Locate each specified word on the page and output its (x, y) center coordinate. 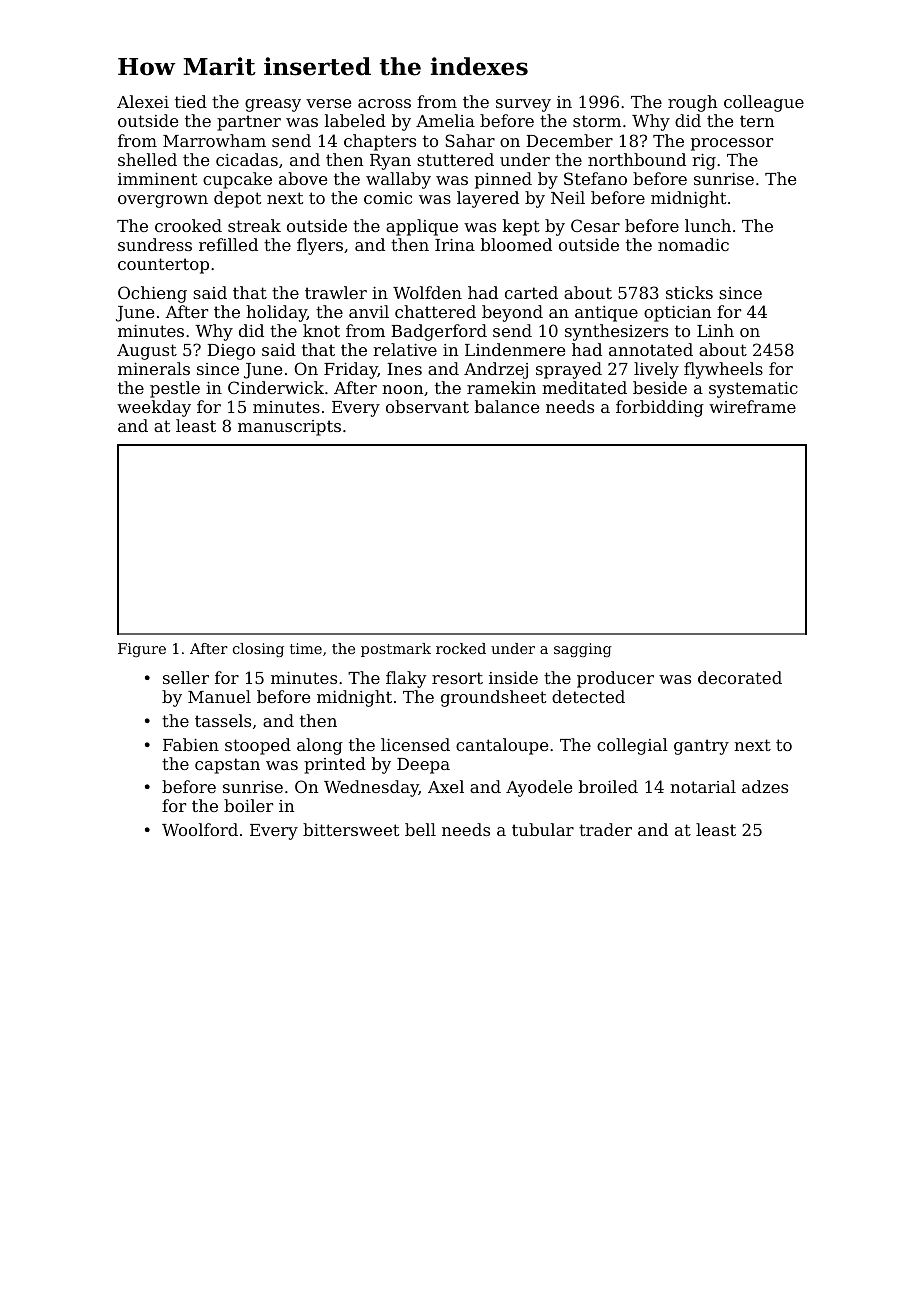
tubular (543, 829)
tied (191, 101)
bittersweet (351, 829)
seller (186, 677)
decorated (740, 677)
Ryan (390, 162)
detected (588, 696)
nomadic (693, 244)
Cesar (595, 225)
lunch (708, 225)
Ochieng (152, 294)
